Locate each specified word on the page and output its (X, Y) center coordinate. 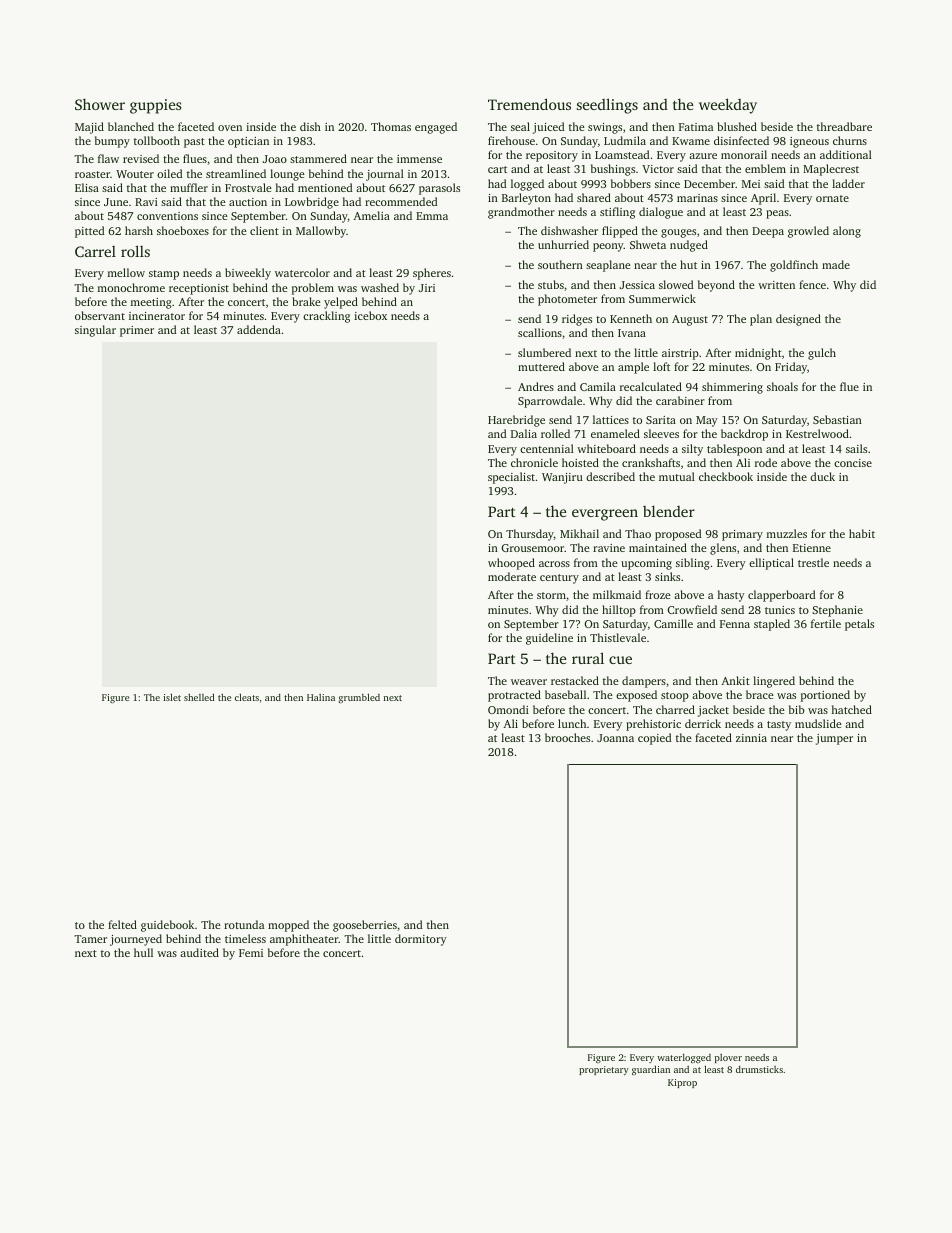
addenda (259, 329)
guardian (651, 1070)
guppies (156, 106)
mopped (288, 926)
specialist (511, 478)
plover (728, 1058)
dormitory (421, 940)
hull (143, 952)
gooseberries (365, 926)
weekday (728, 106)
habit (862, 533)
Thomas (391, 126)
